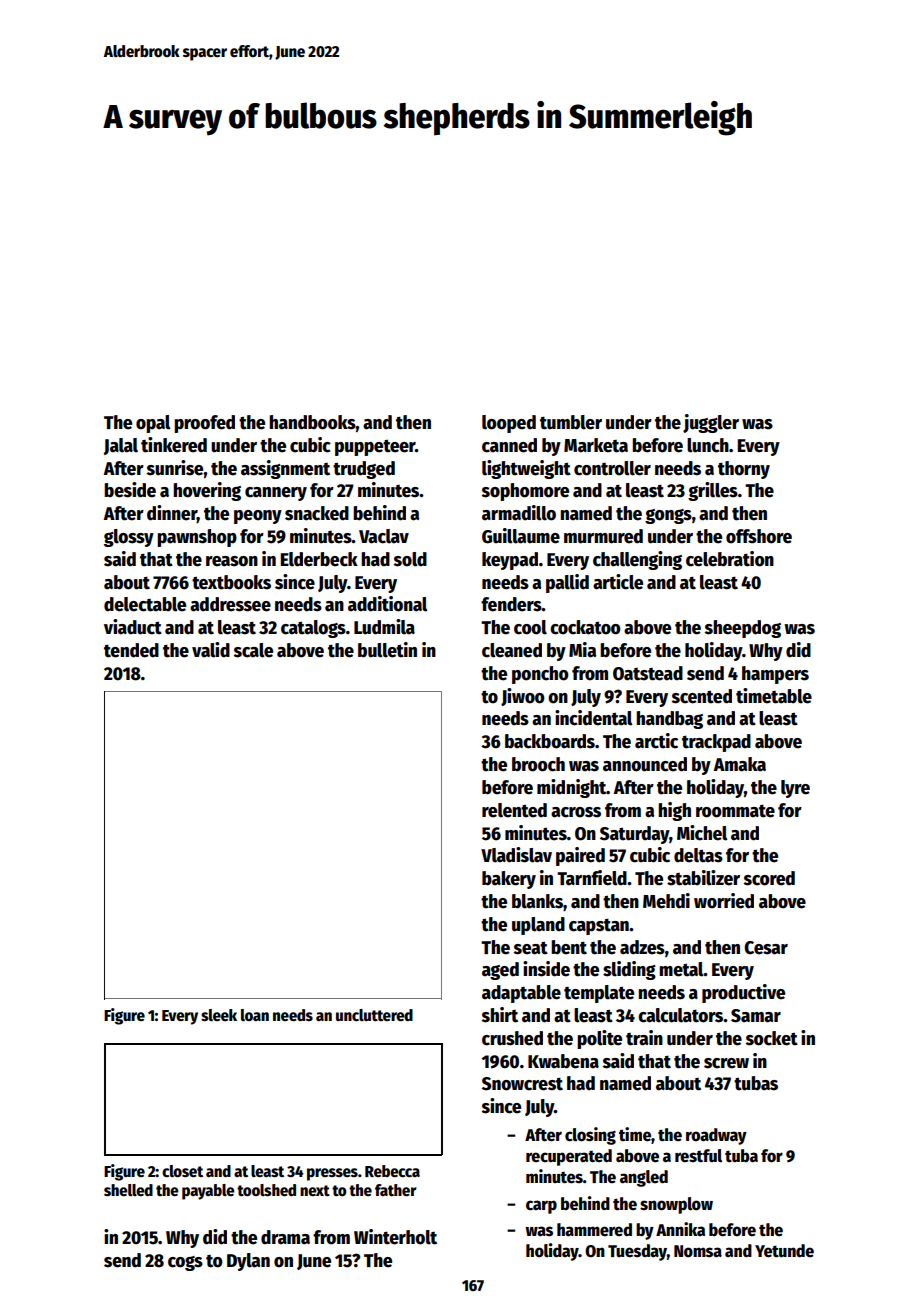  I want to click on sheepdog, so click(743, 629).
